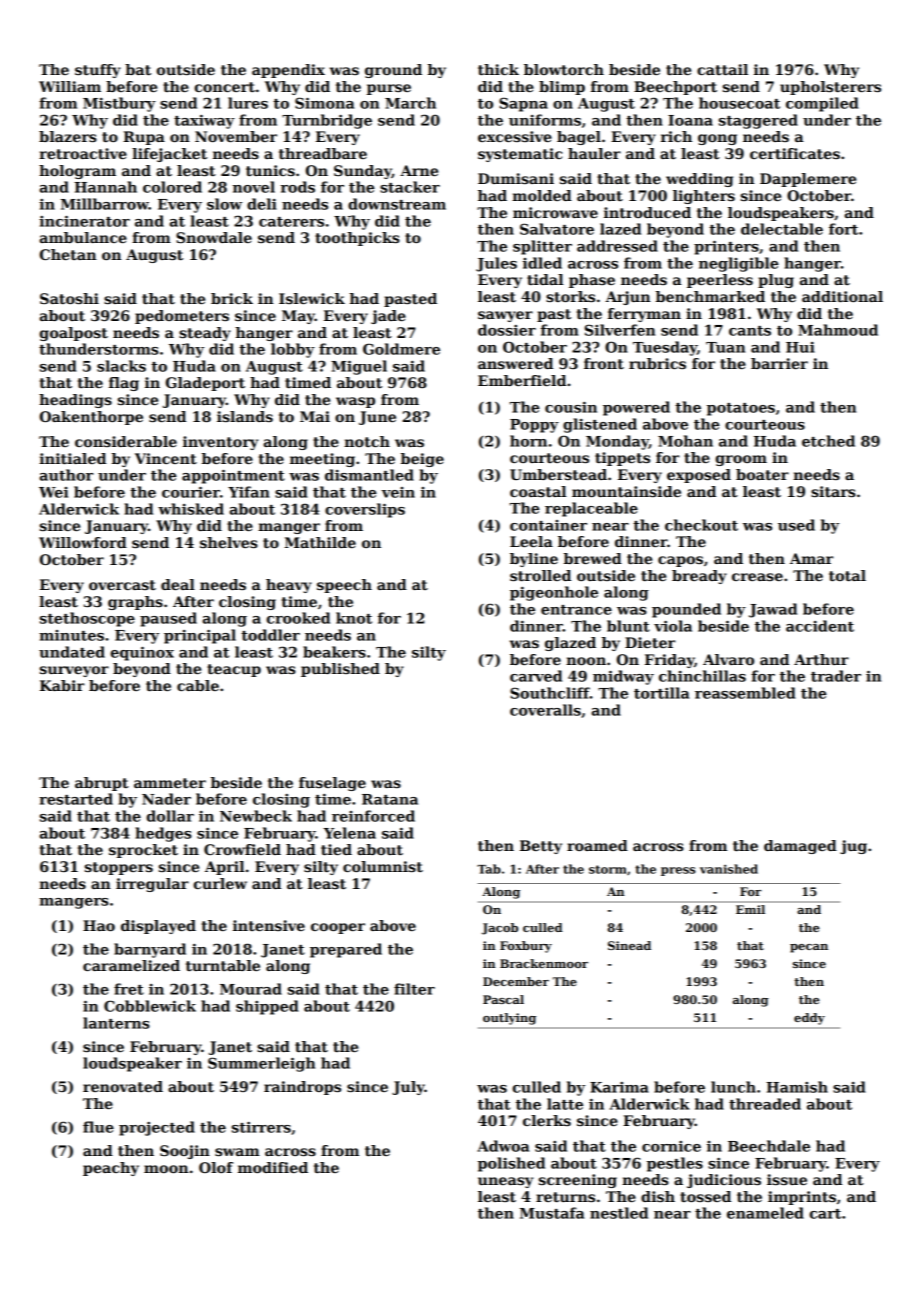  What do you see at coordinates (552, 1213) in the page?
I see `Mustafa` at bounding box center [552, 1213].
